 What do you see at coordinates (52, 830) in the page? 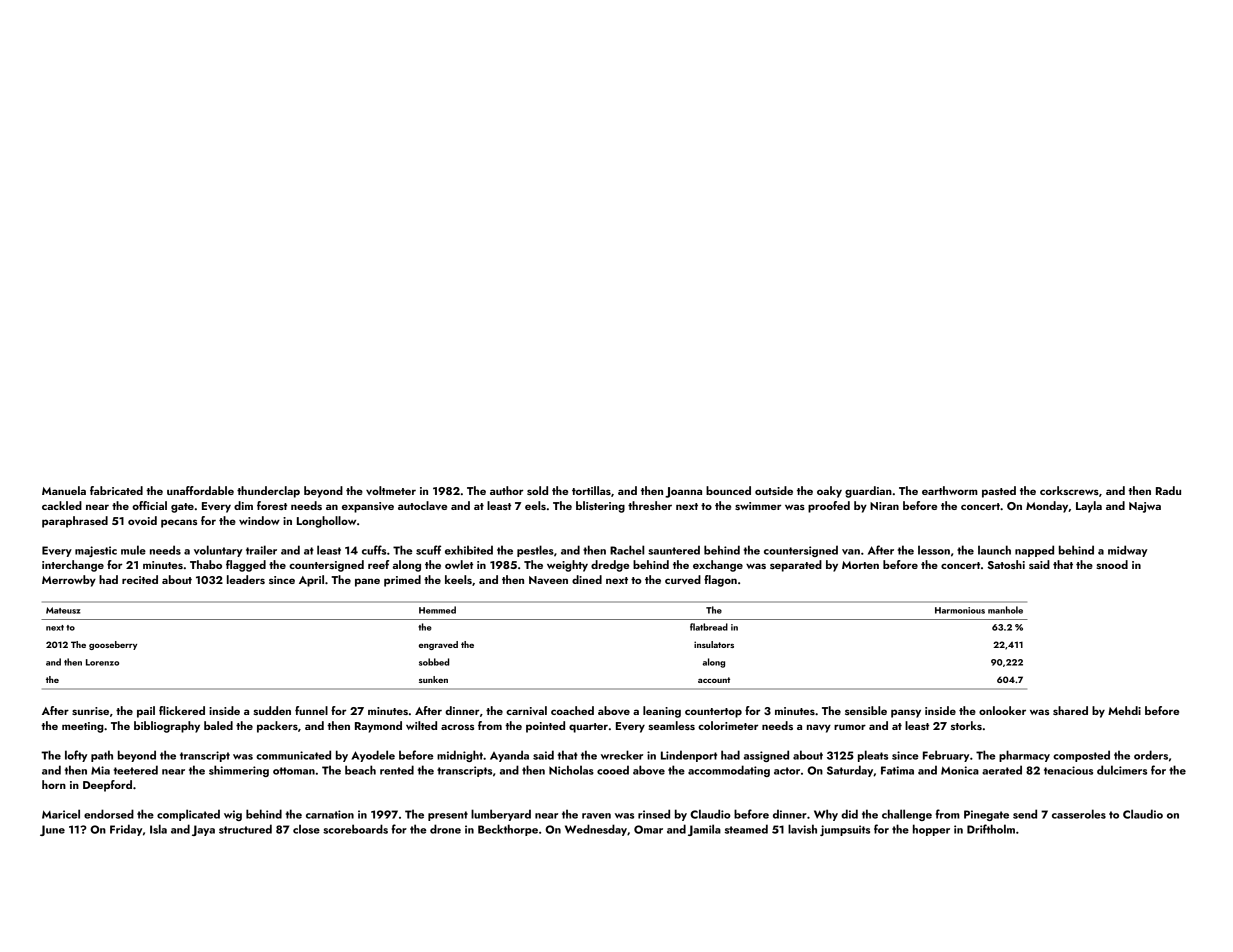
I see `June` at bounding box center [52, 830].
